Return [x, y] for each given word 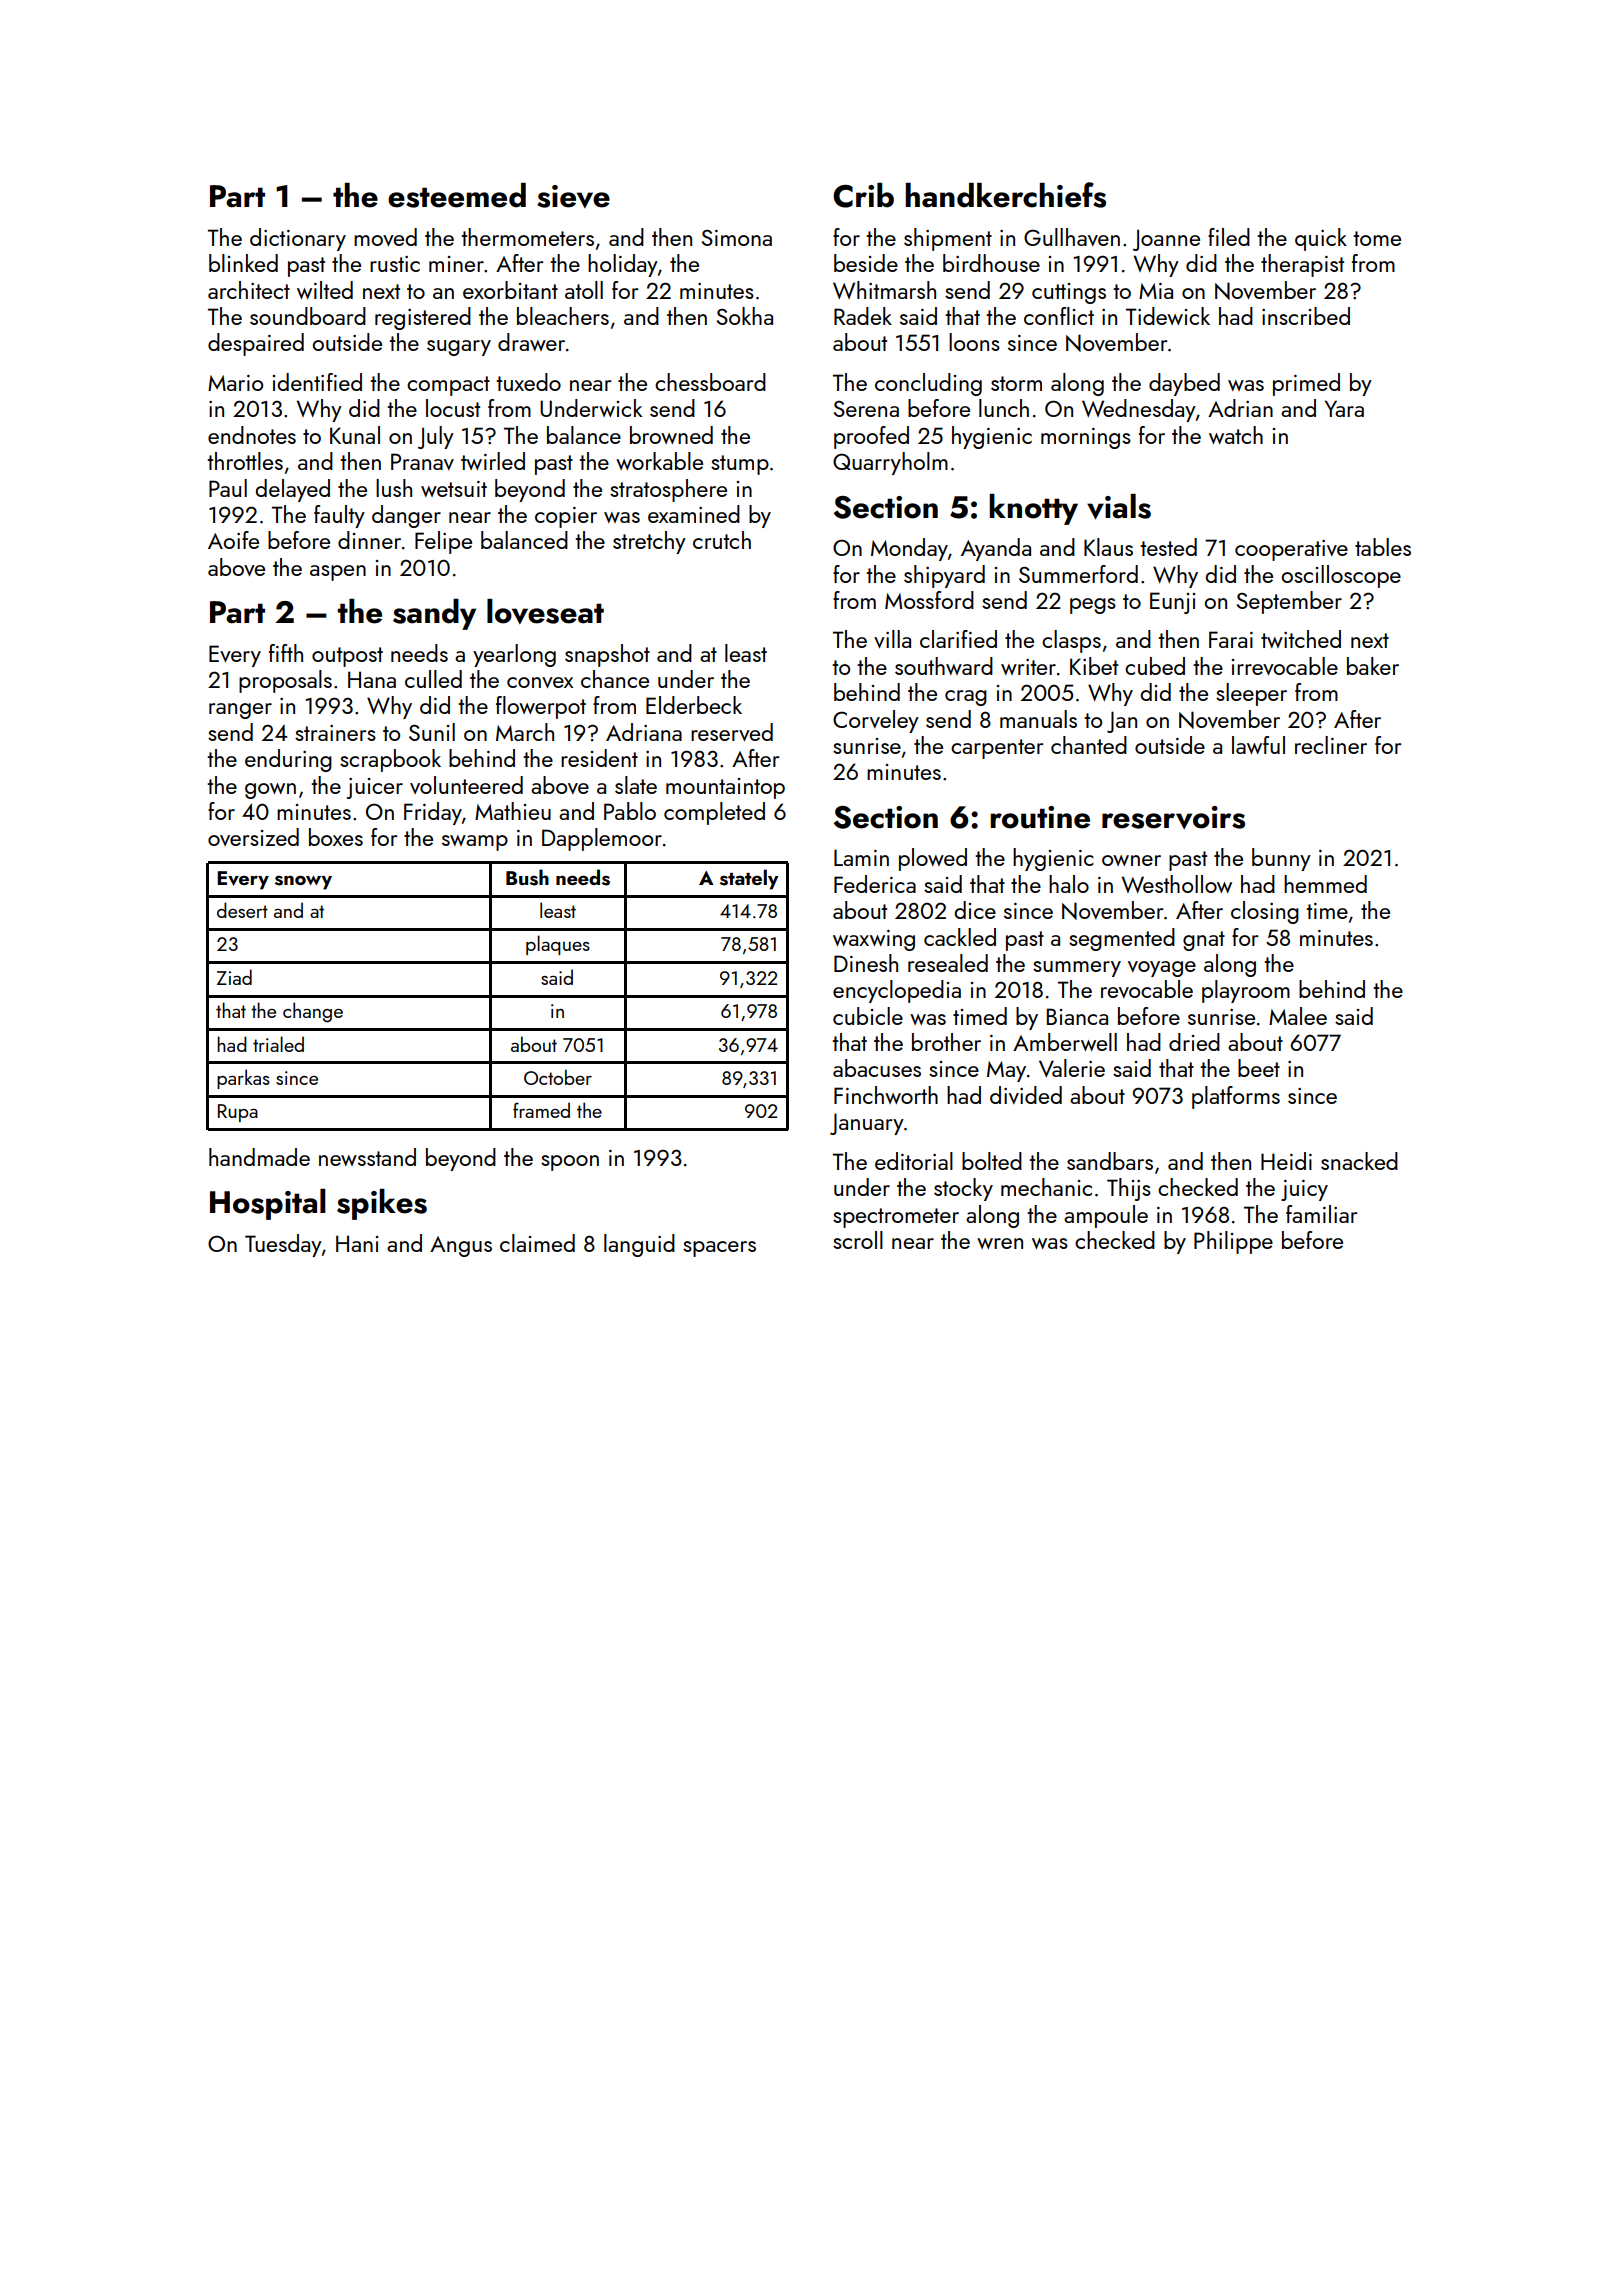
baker [1373, 666]
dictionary [298, 239]
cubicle [868, 1016]
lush [394, 488]
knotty [1033, 509]
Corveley [876, 721]
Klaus [1108, 547]
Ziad [234, 977]
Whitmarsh [884, 290]
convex [540, 682]
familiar [1321, 1214]
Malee [1298, 1016]
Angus [461, 1246]
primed [1306, 384]
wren [1000, 1243]
